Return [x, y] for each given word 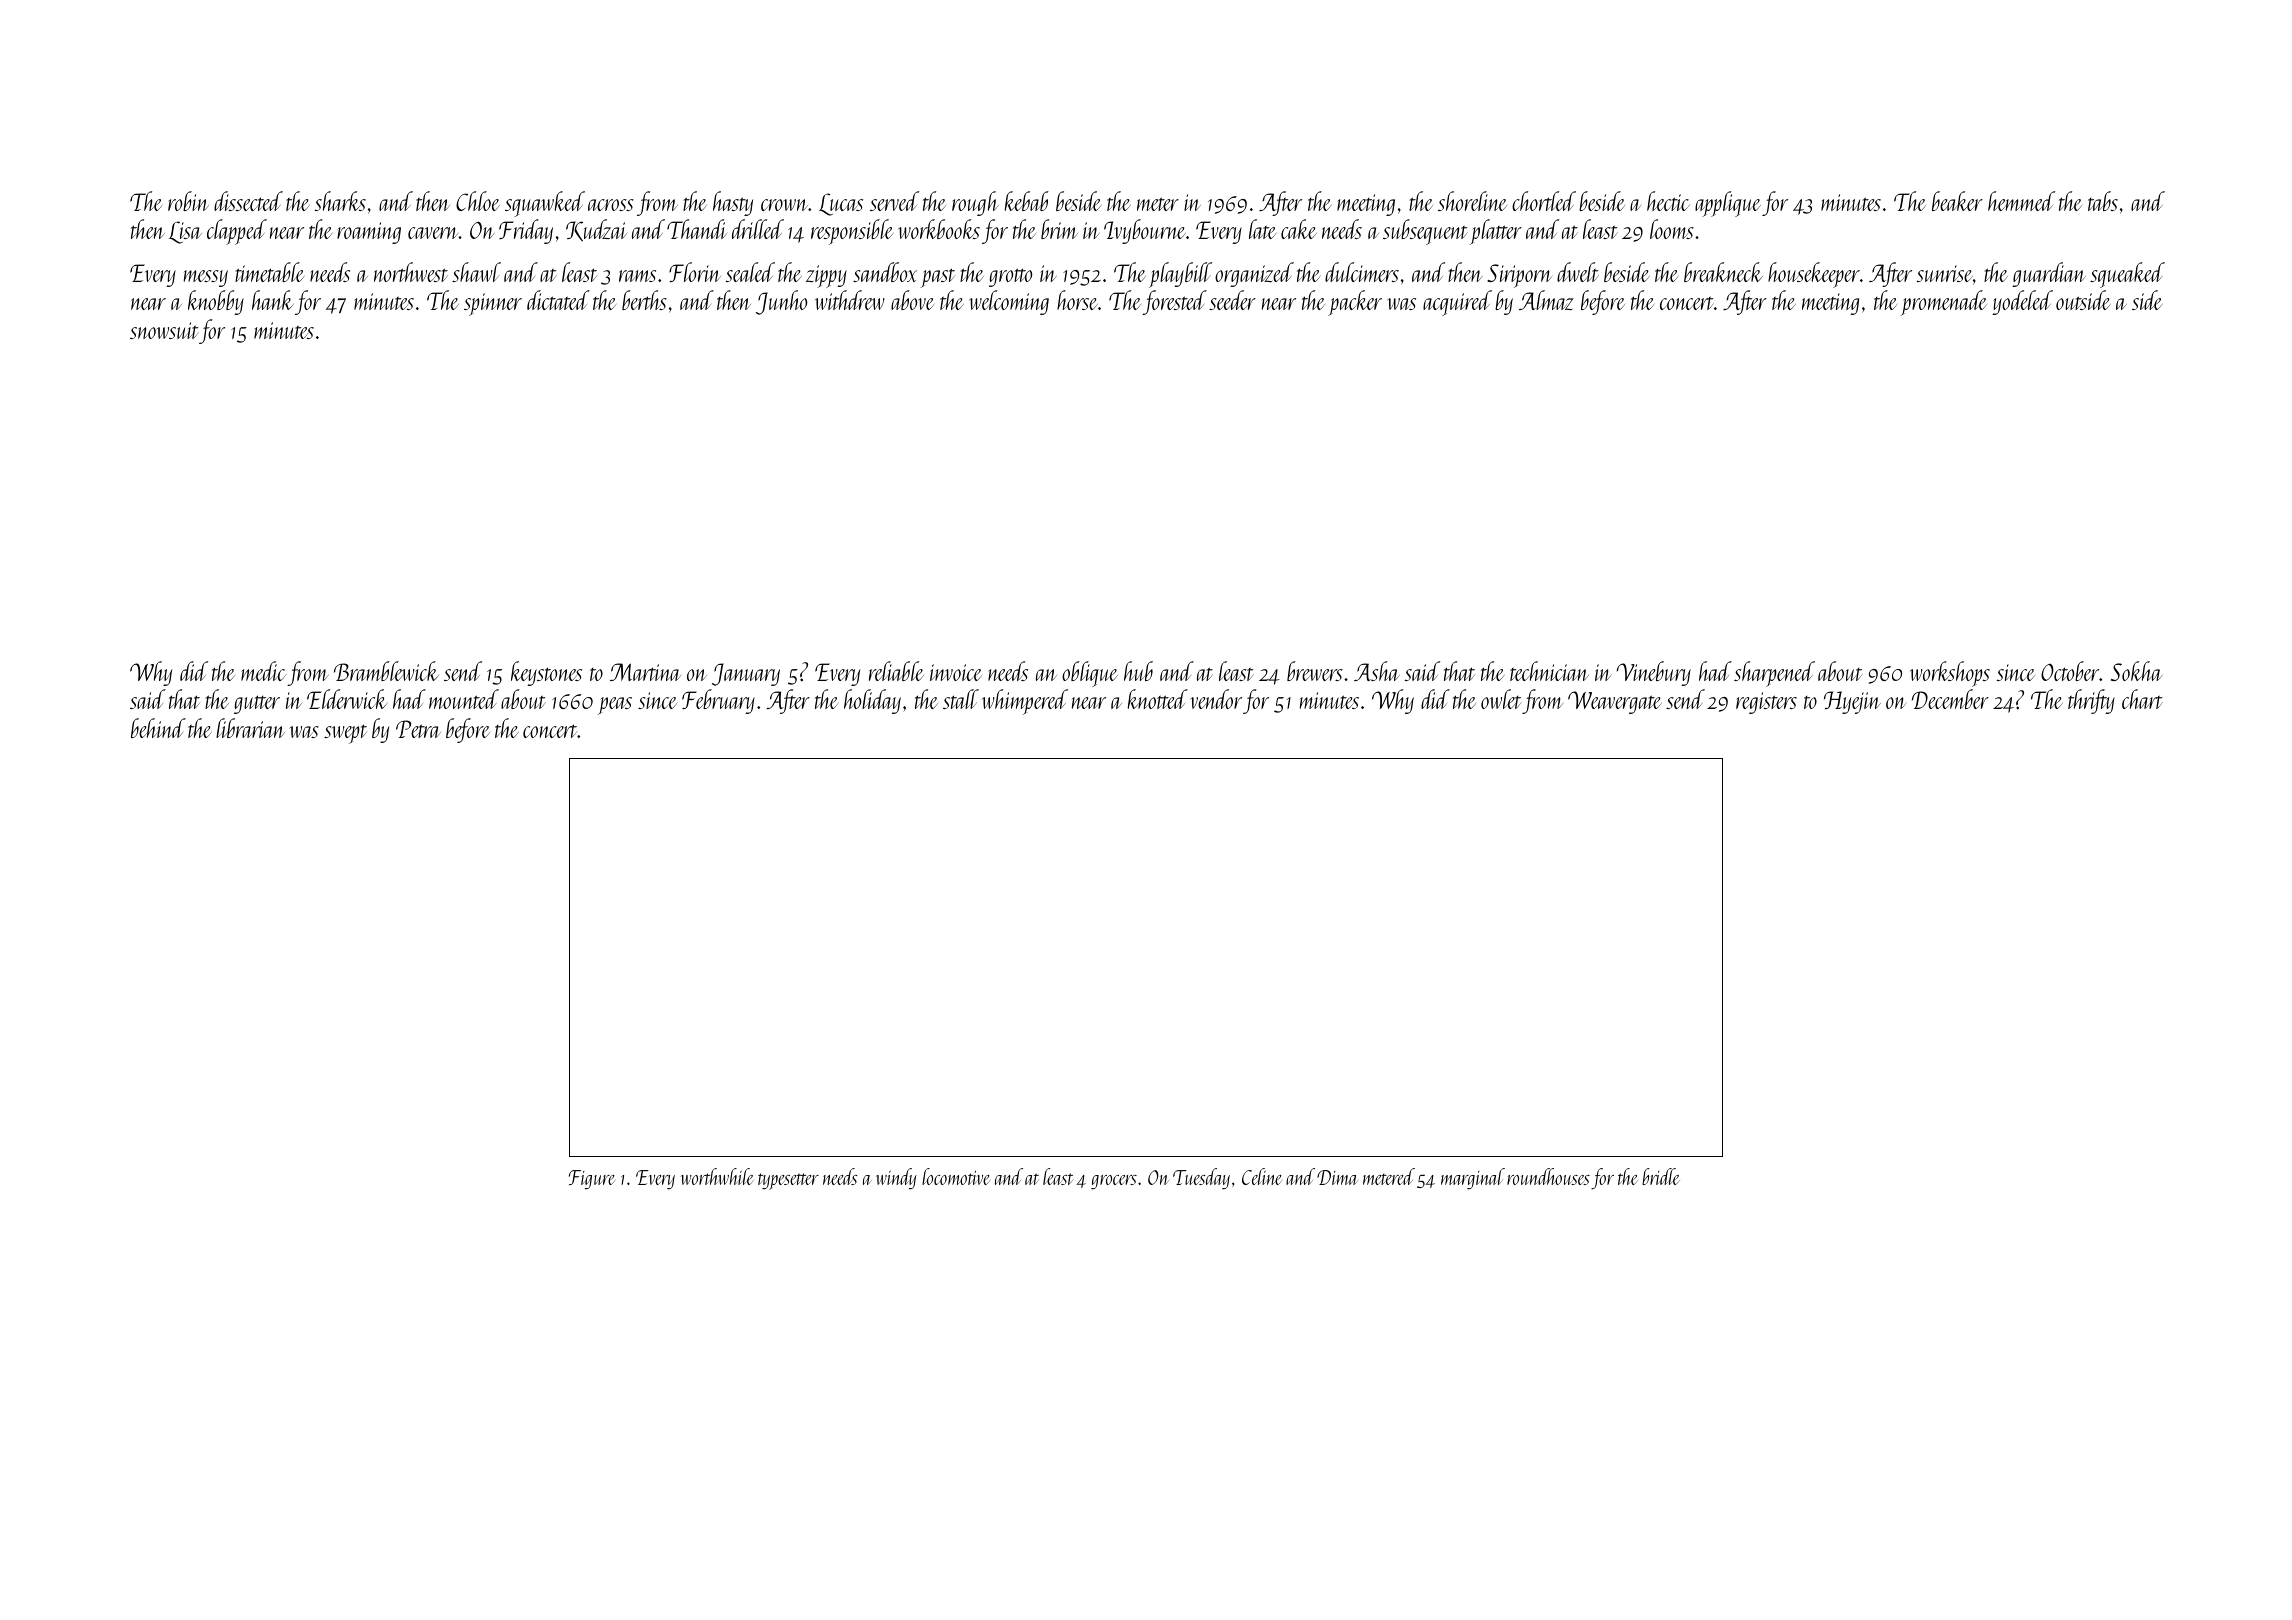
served [894, 201]
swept [345, 734]
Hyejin [1852, 702]
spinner [493, 304]
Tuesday [1201, 1179]
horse [1077, 300]
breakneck [1723, 272]
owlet [1501, 699]
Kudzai [596, 230]
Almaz [1546, 300]
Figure [592, 1179]
